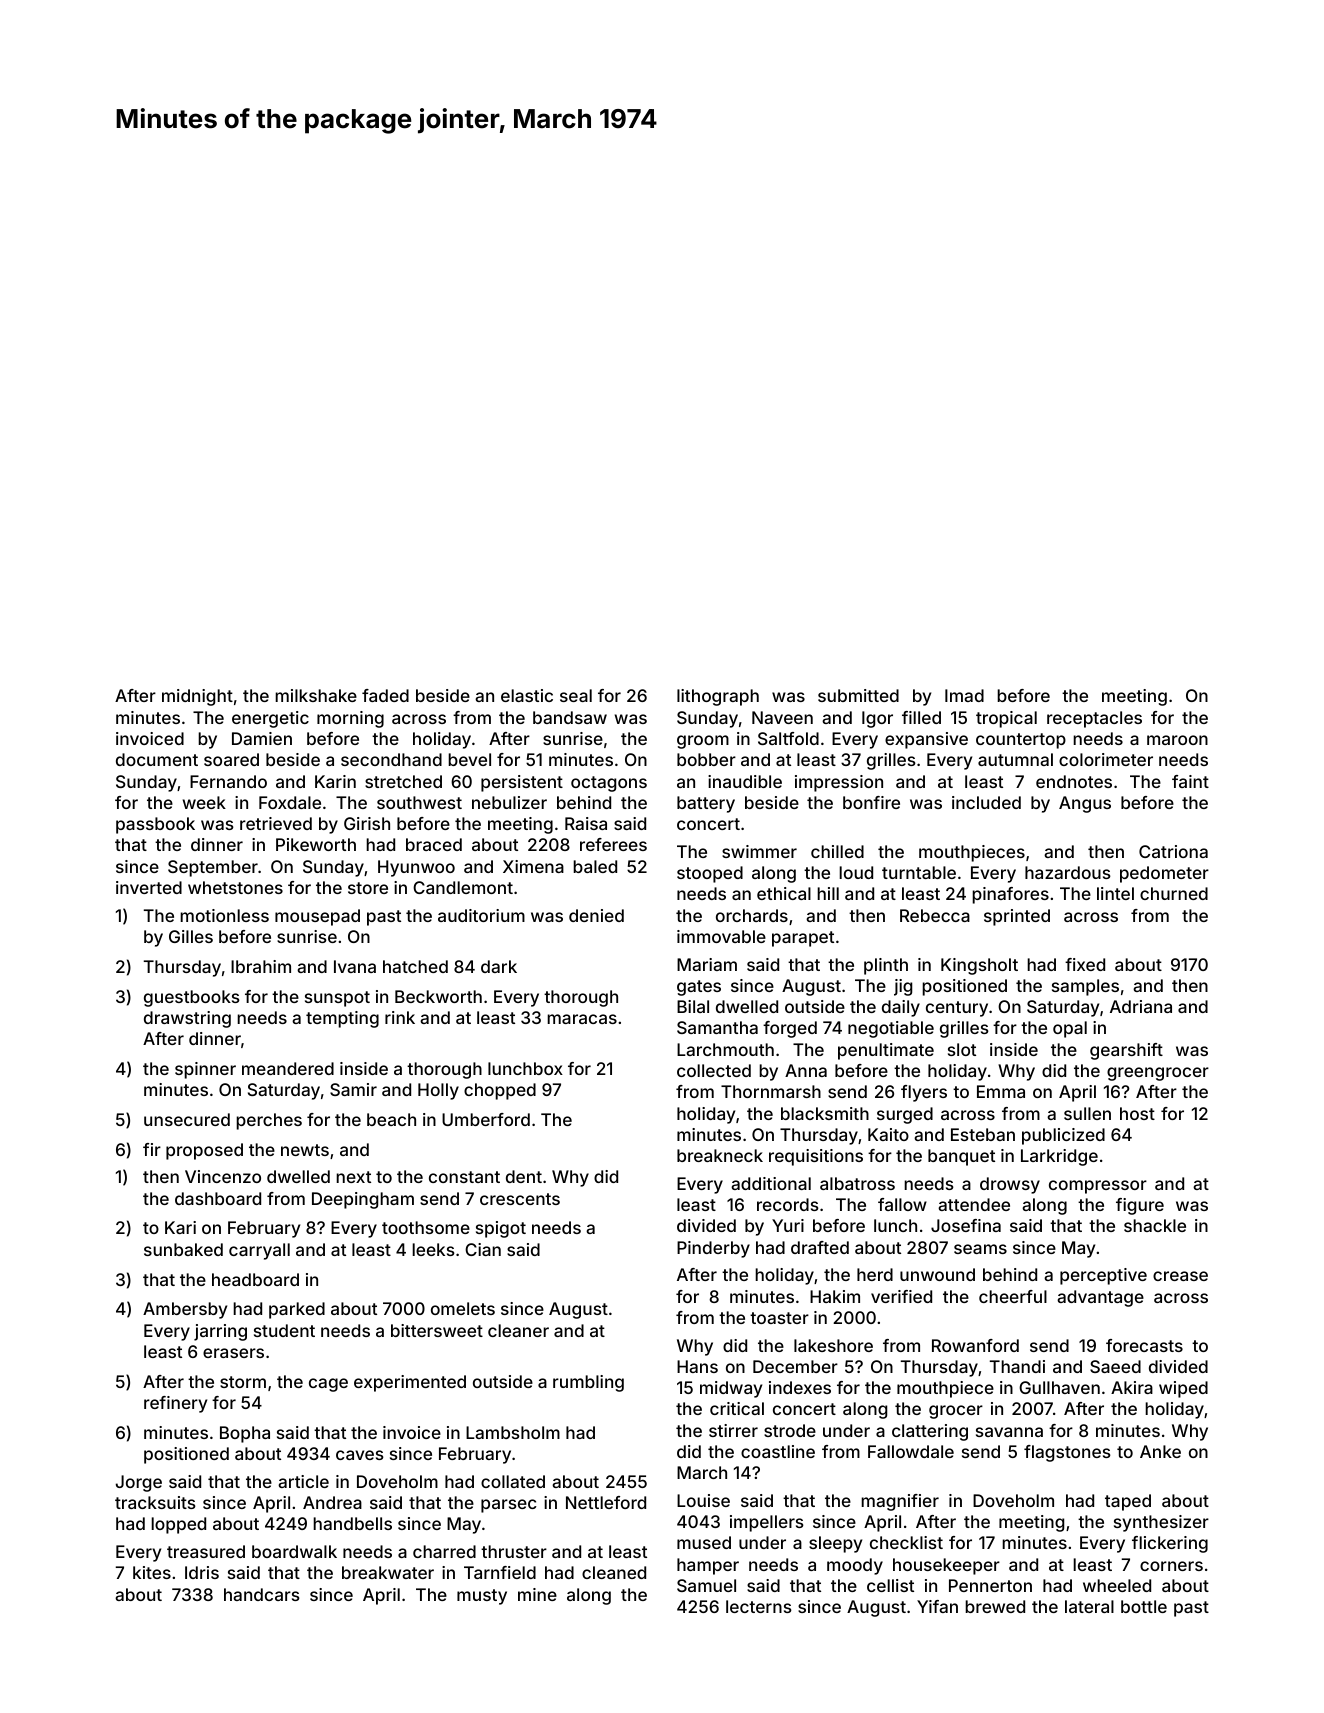  Describe the element at coordinates (710, 874) in the image. I see `stooped` at that location.
